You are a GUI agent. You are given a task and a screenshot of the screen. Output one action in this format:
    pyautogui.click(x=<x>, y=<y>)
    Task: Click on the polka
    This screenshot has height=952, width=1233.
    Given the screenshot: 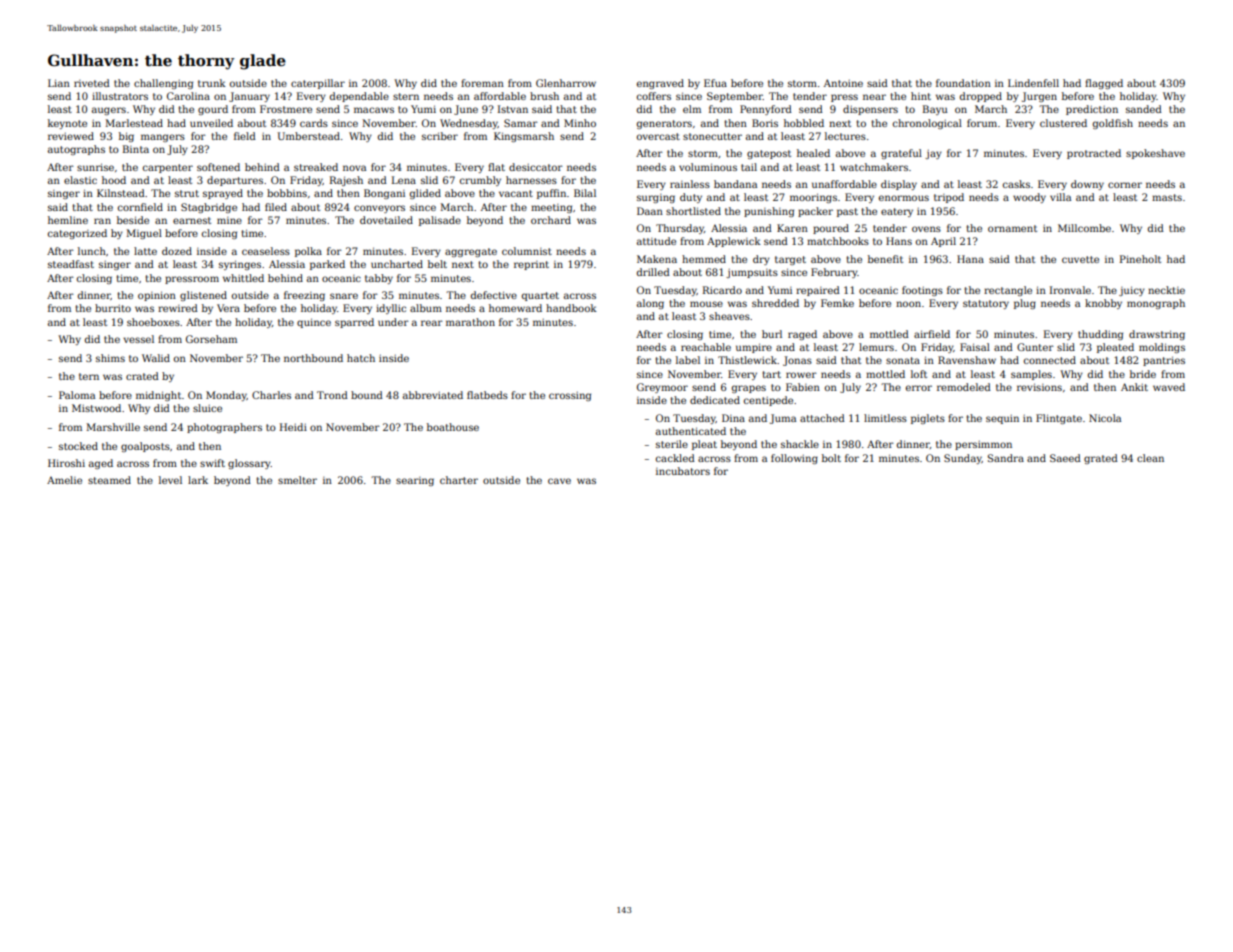 What is the action you would take?
    pyautogui.click(x=308, y=252)
